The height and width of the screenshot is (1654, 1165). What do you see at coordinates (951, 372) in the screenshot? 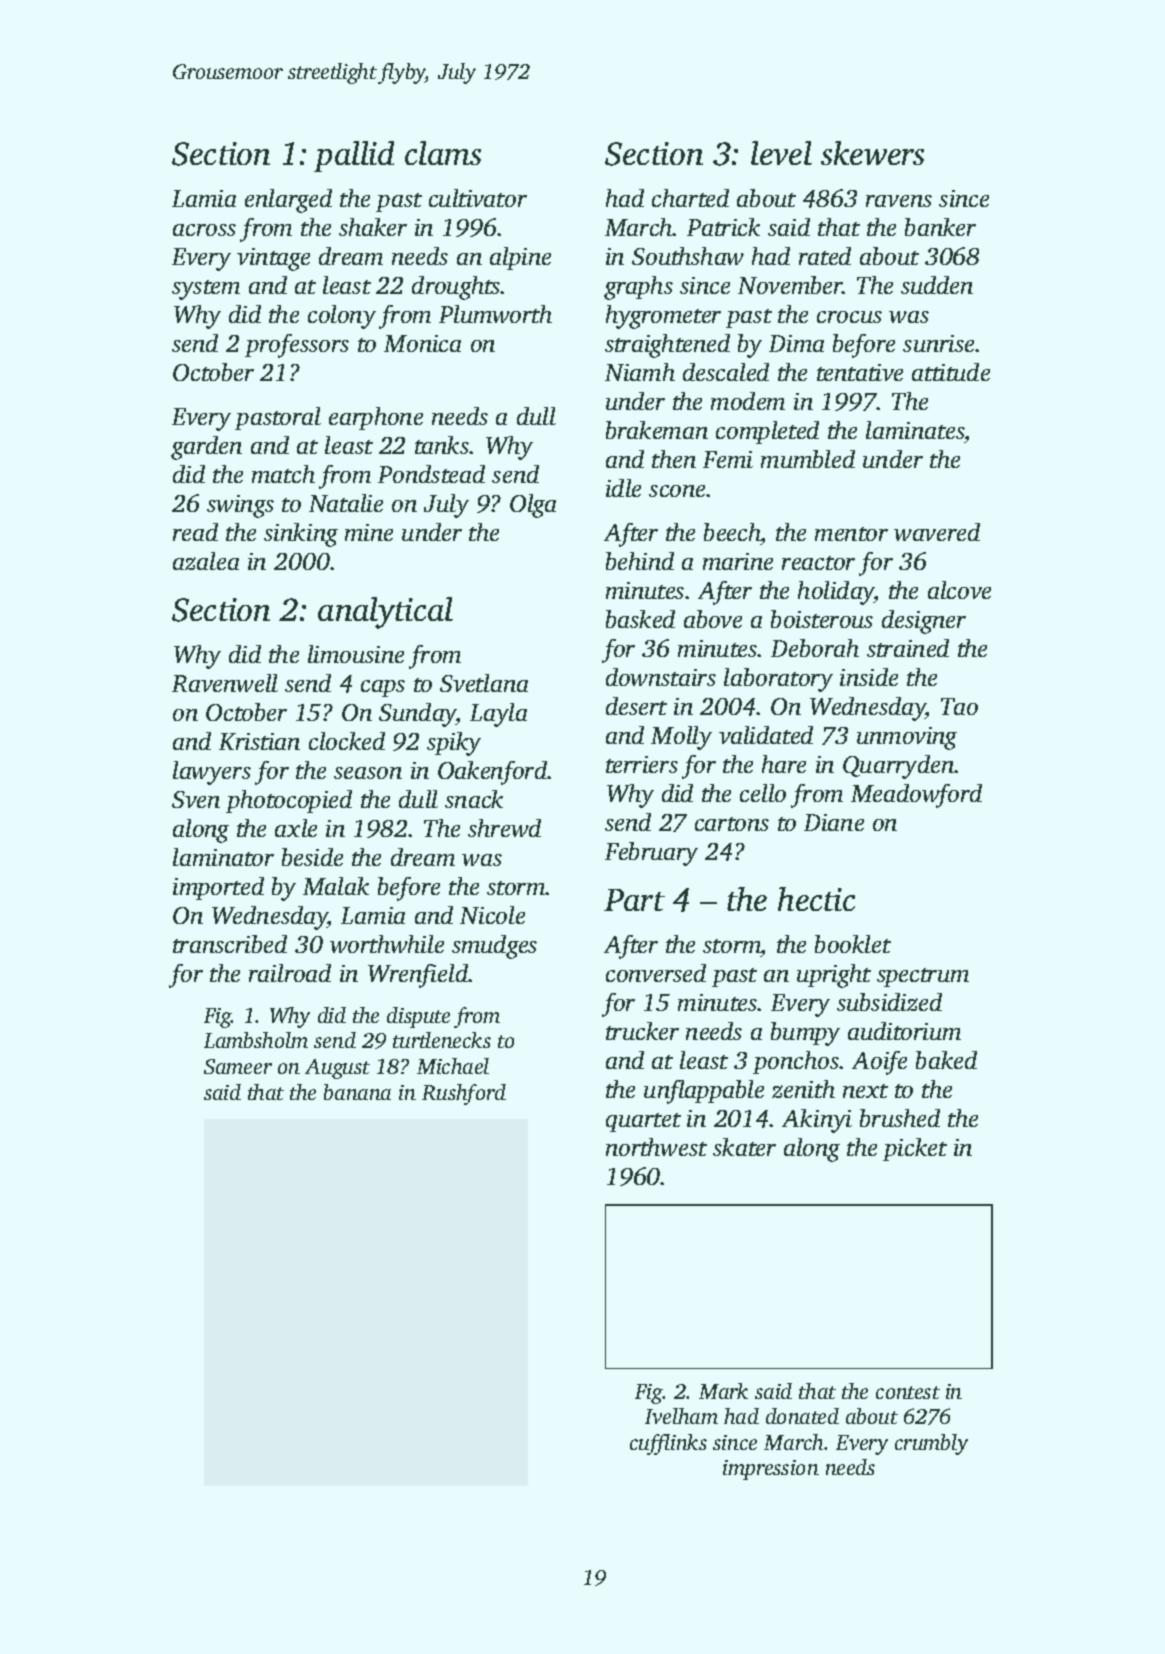
I see `attitude` at bounding box center [951, 372].
